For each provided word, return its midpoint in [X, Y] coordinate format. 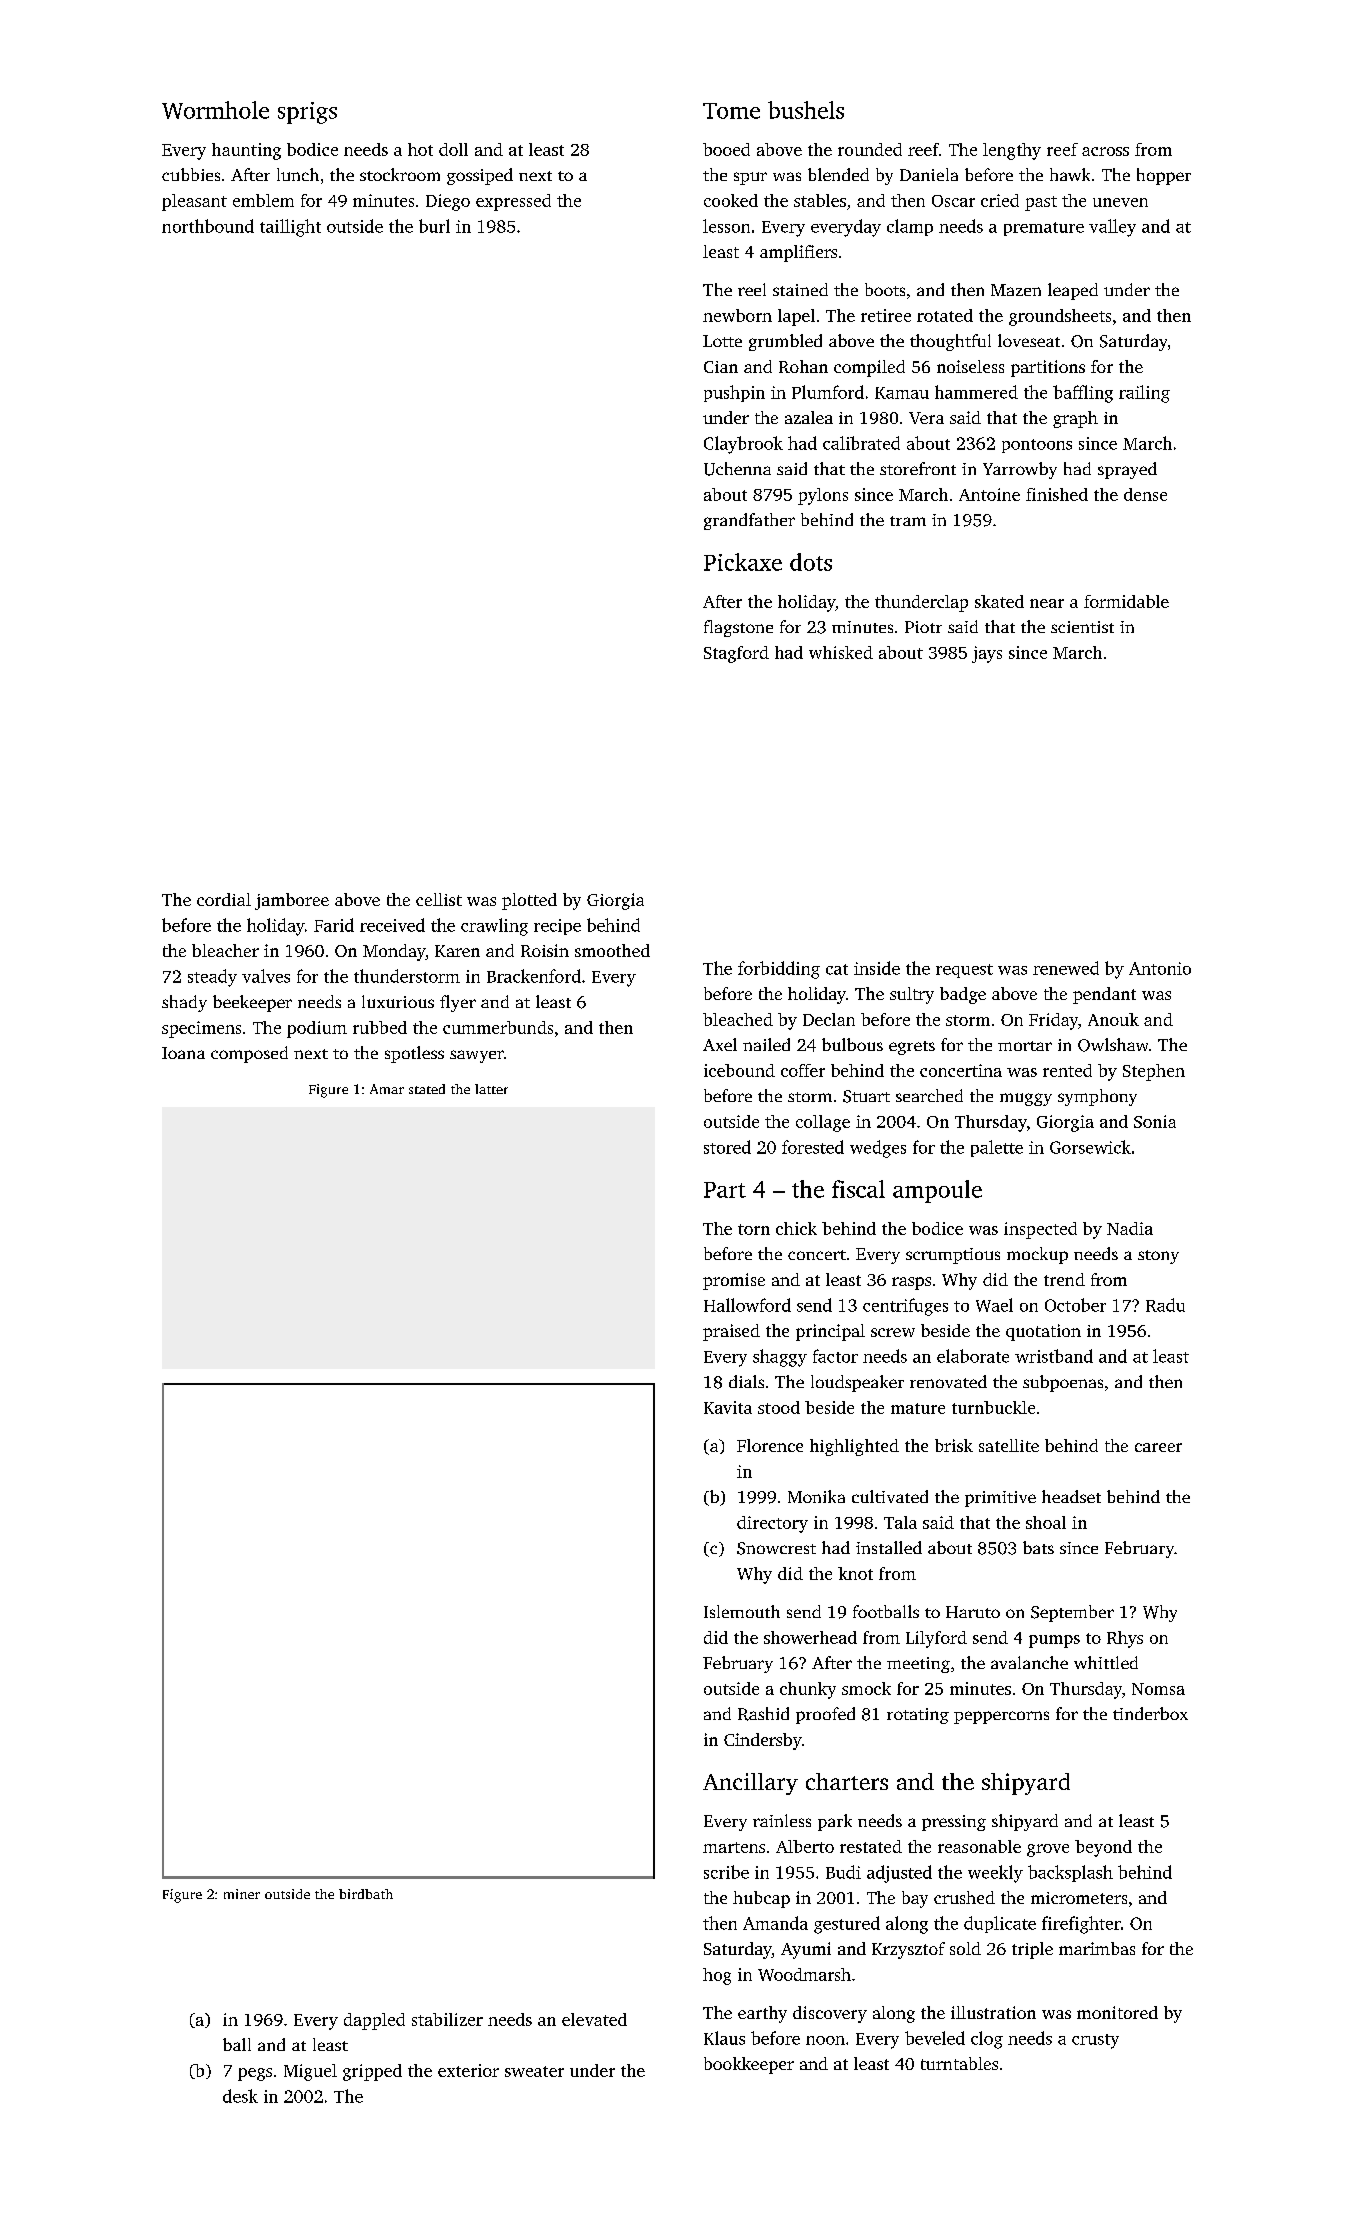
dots [811, 562]
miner [242, 1894]
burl [434, 226]
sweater [534, 2071]
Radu [1165, 1305]
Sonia [1155, 1121]
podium [317, 1029]
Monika [816, 1496]
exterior [468, 2070]
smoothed [612, 950]
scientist [1082, 627]
